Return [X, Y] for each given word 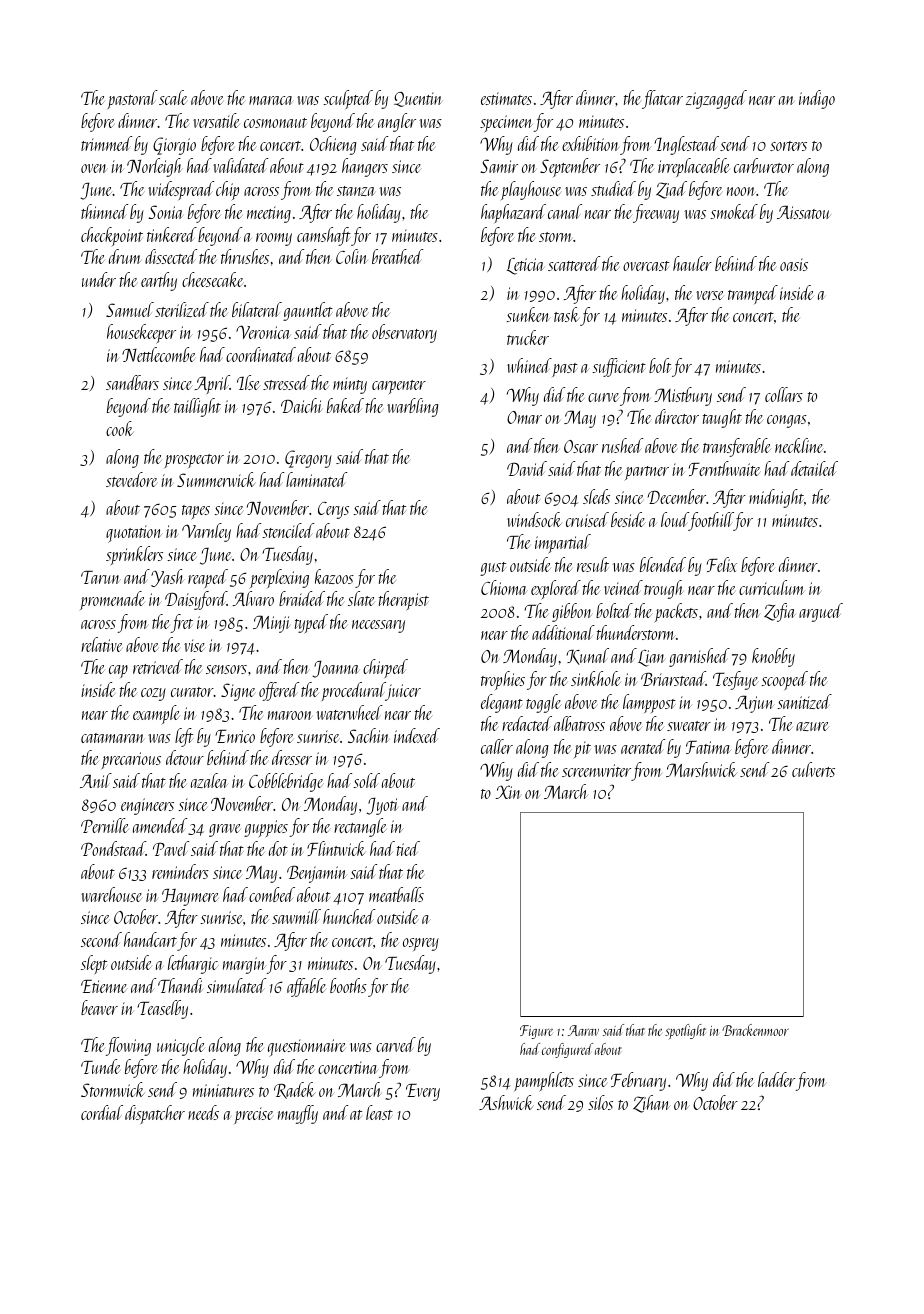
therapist [404, 601]
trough [663, 589]
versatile [216, 120]
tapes [196, 512]
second [101, 939]
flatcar [662, 99]
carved [396, 1044]
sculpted [348, 99]
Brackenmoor [755, 1030]
